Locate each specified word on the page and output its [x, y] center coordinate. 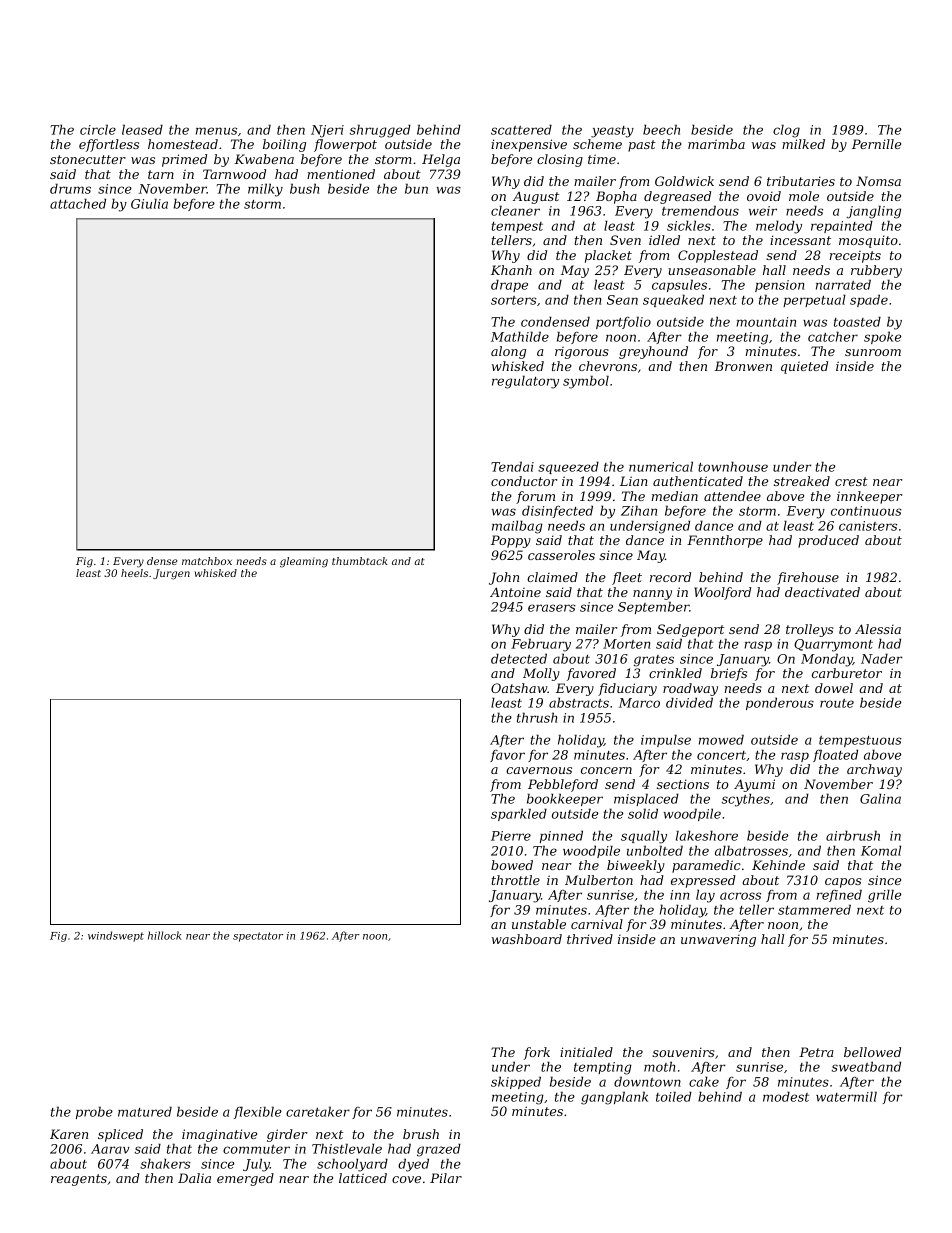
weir [763, 211]
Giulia [149, 203]
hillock [165, 935]
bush [304, 188]
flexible [258, 1112]
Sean [622, 300]
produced [828, 541]
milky [265, 190]
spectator [258, 937]
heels [134, 573]
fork [537, 1053]
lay [705, 896]
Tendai [512, 466]
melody [779, 227]
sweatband [866, 1066]
